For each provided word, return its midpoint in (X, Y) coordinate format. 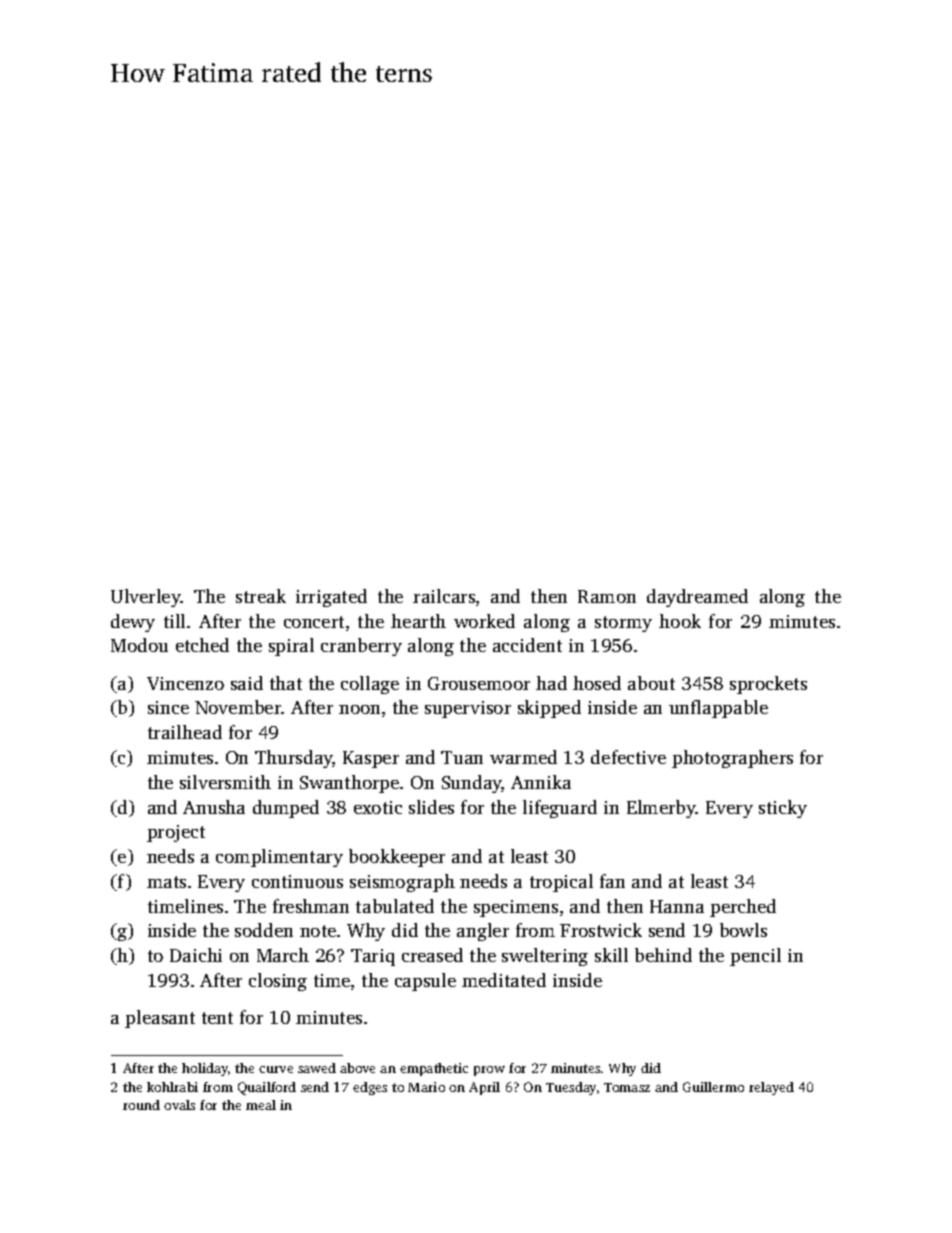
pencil (755, 957)
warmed (523, 757)
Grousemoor (479, 683)
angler (483, 932)
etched (202, 645)
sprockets (768, 685)
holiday (205, 1069)
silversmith (225, 782)
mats (166, 882)
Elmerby (661, 809)
